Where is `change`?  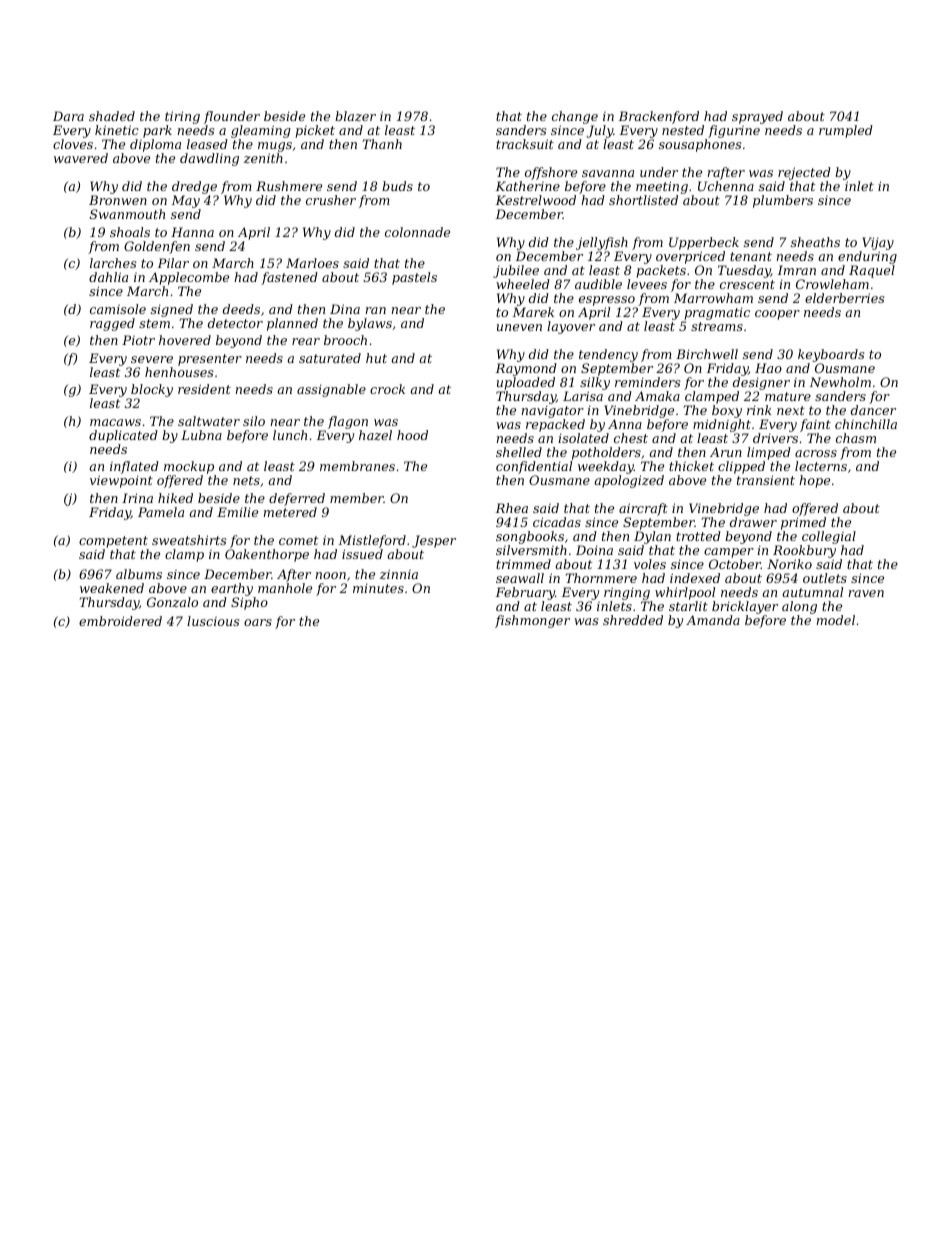
change is located at coordinates (575, 117).
